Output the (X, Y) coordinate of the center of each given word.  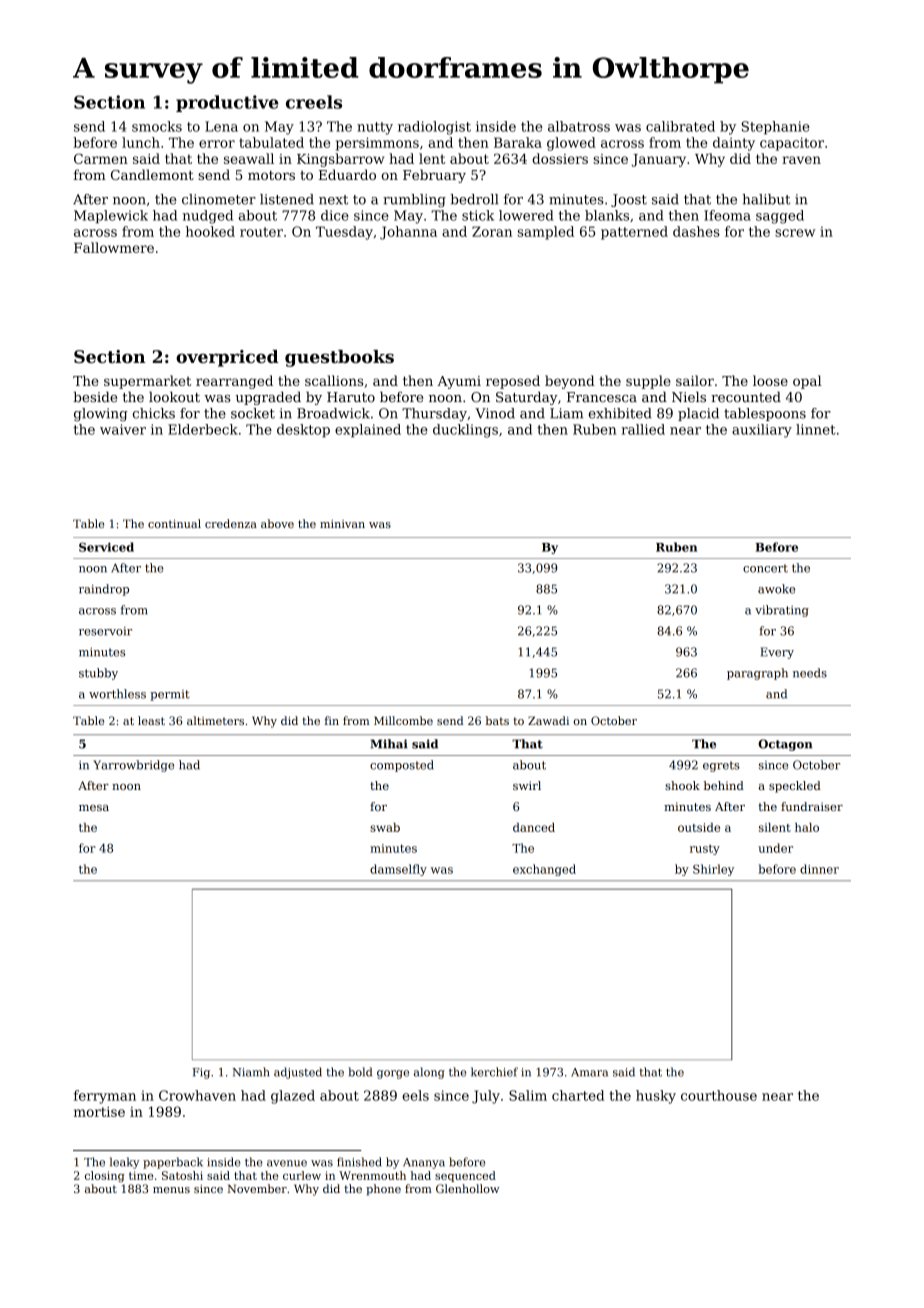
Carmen (101, 158)
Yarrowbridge (133, 766)
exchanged (544, 870)
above (277, 523)
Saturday (527, 398)
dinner (819, 869)
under (775, 848)
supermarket (147, 382)
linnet (816, 429)
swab (385, 827)
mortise (99, 1112)
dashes (696, 231)
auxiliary (762, 431)
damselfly (398, 870)
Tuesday (344, 233)
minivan (342, 524)
